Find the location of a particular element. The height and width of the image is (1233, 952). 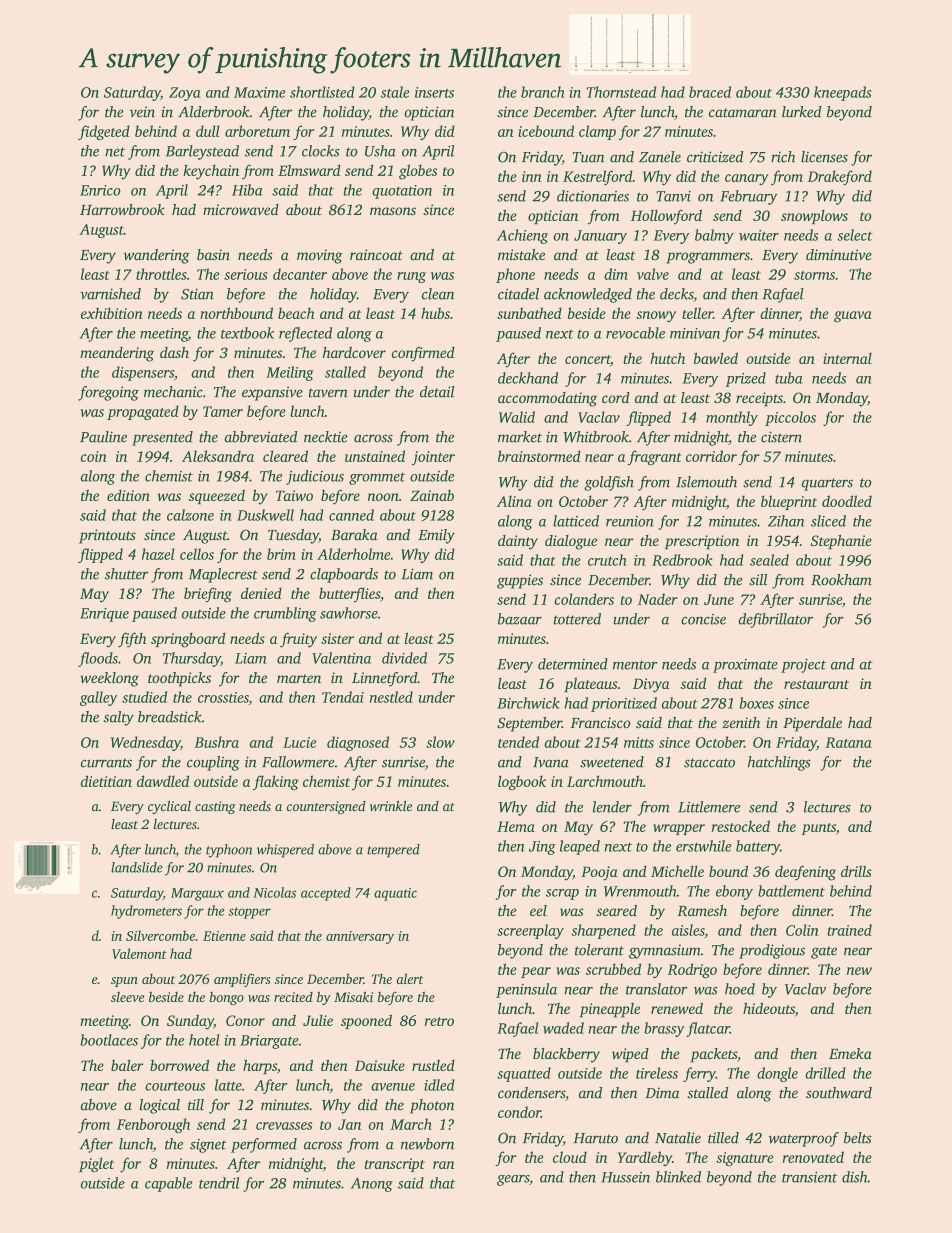

braced is located at coordinates (710, 92).
